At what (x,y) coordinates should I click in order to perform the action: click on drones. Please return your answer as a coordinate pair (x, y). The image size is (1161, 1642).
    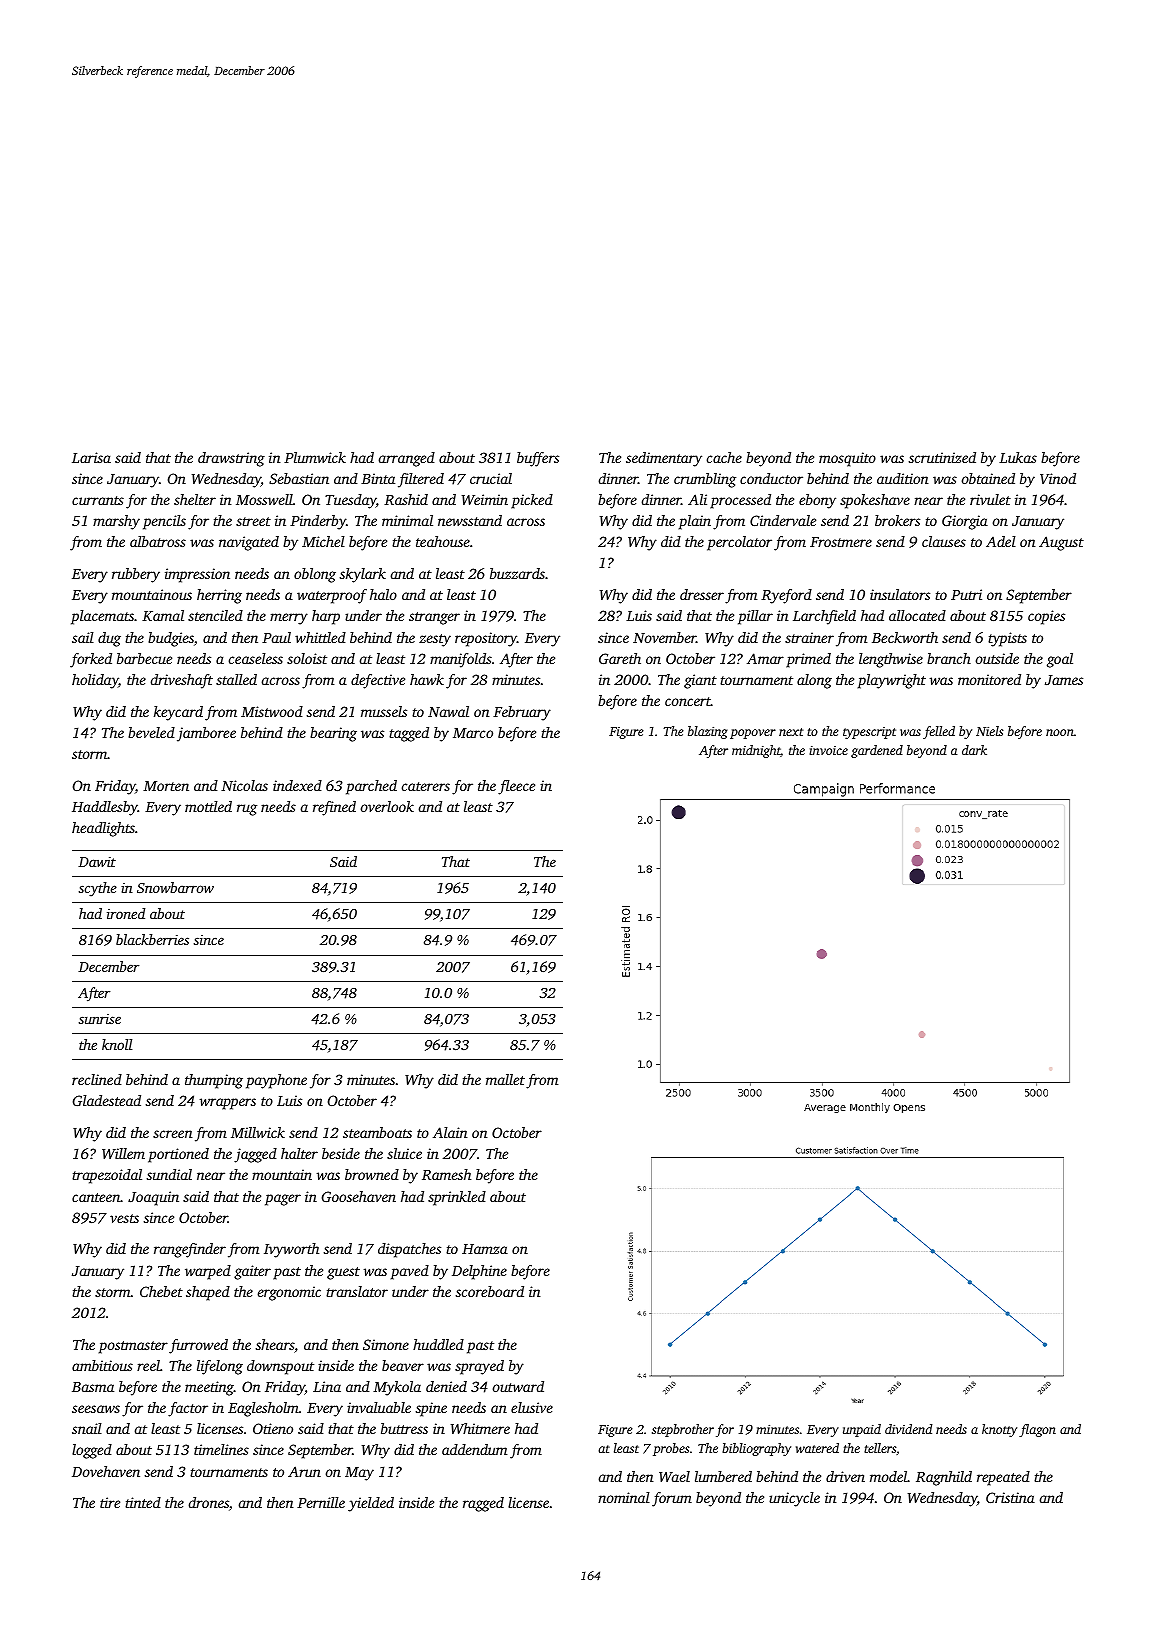
    Looking at the image, I should click on (209, 1502).
